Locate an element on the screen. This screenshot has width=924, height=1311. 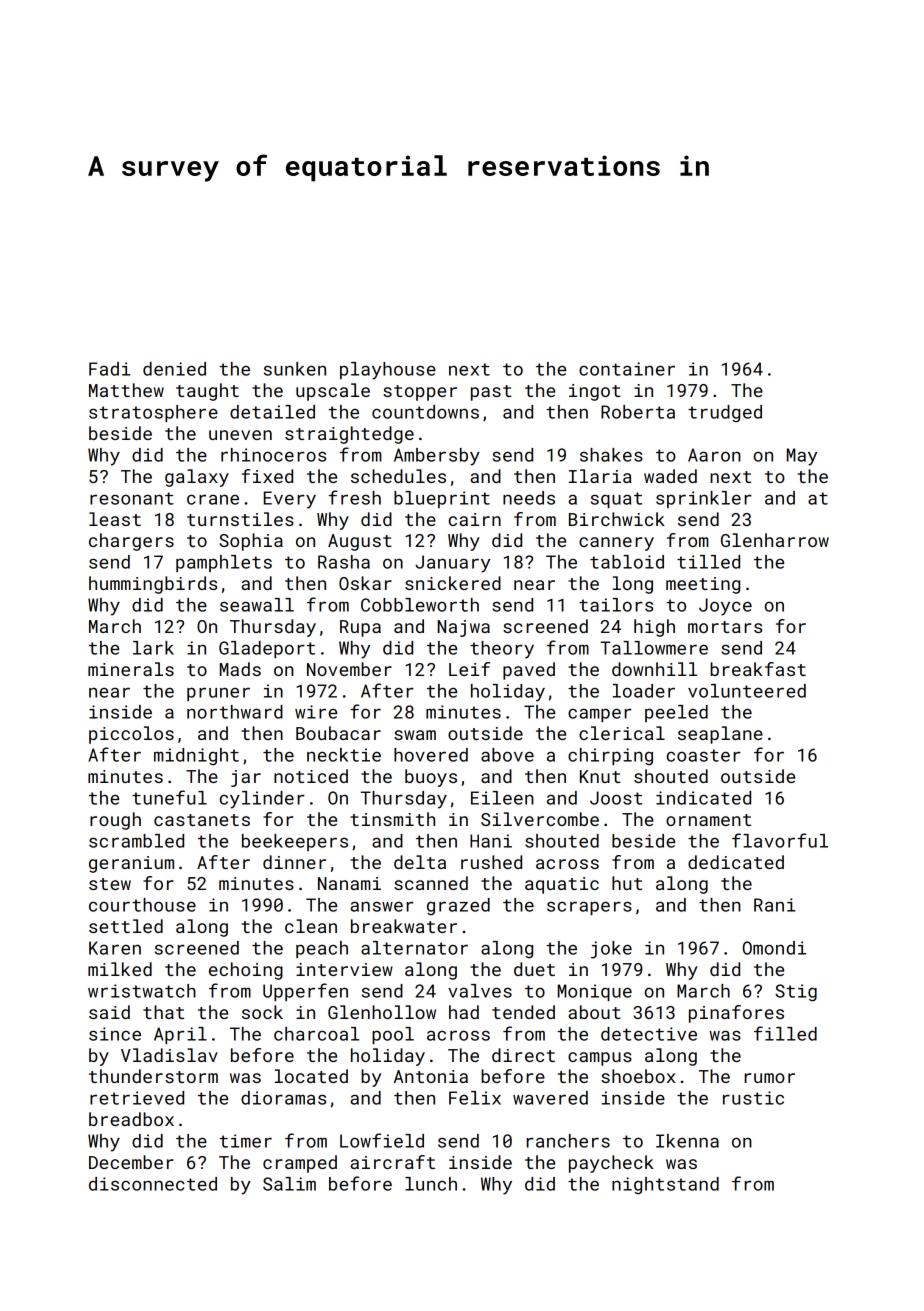
piccolos is located at coordinates (131, 735).
